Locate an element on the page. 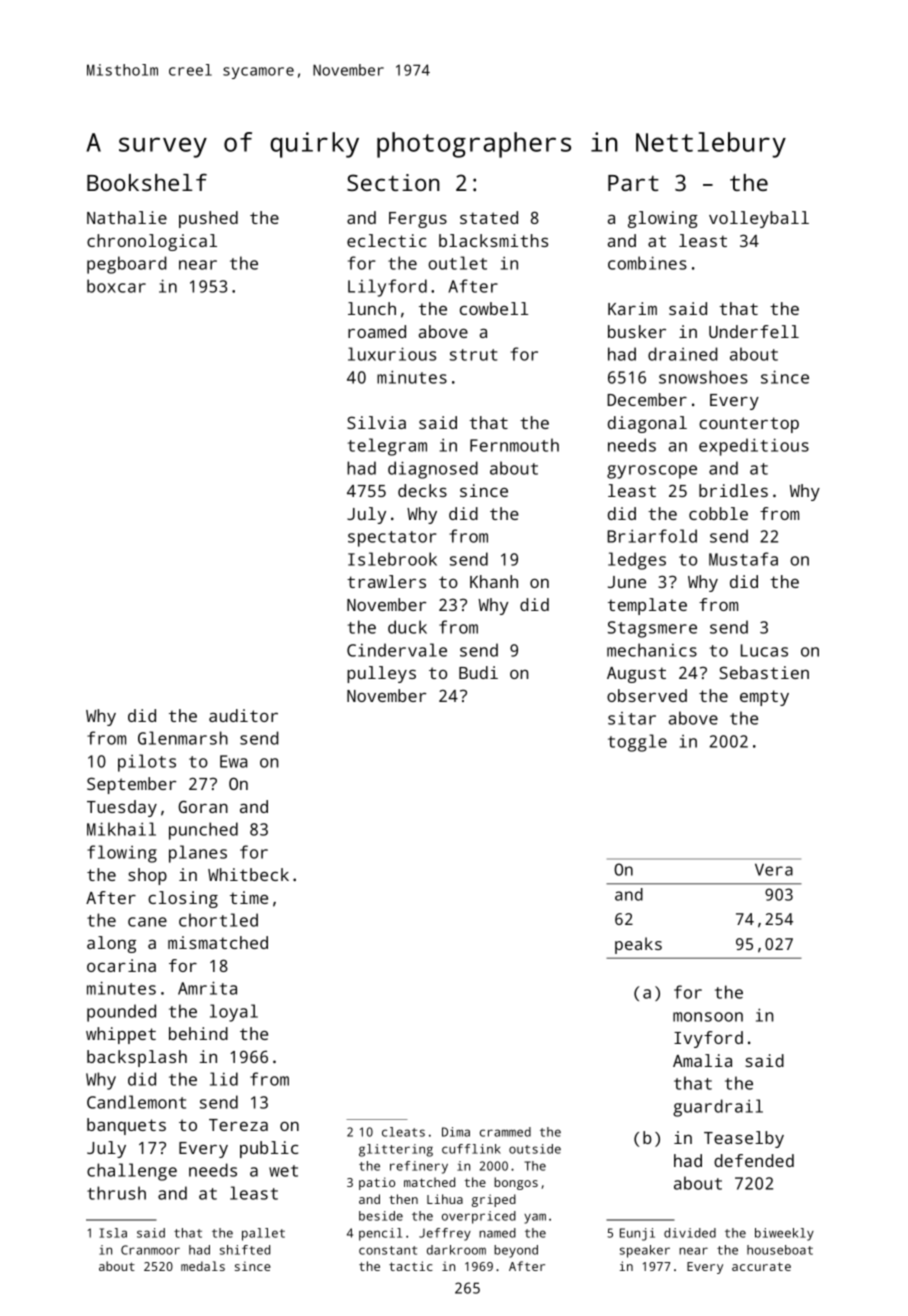 Image resolution: width=908 pixels, height=1316 pixels. Fergus is located at coordinates (418, 220).
